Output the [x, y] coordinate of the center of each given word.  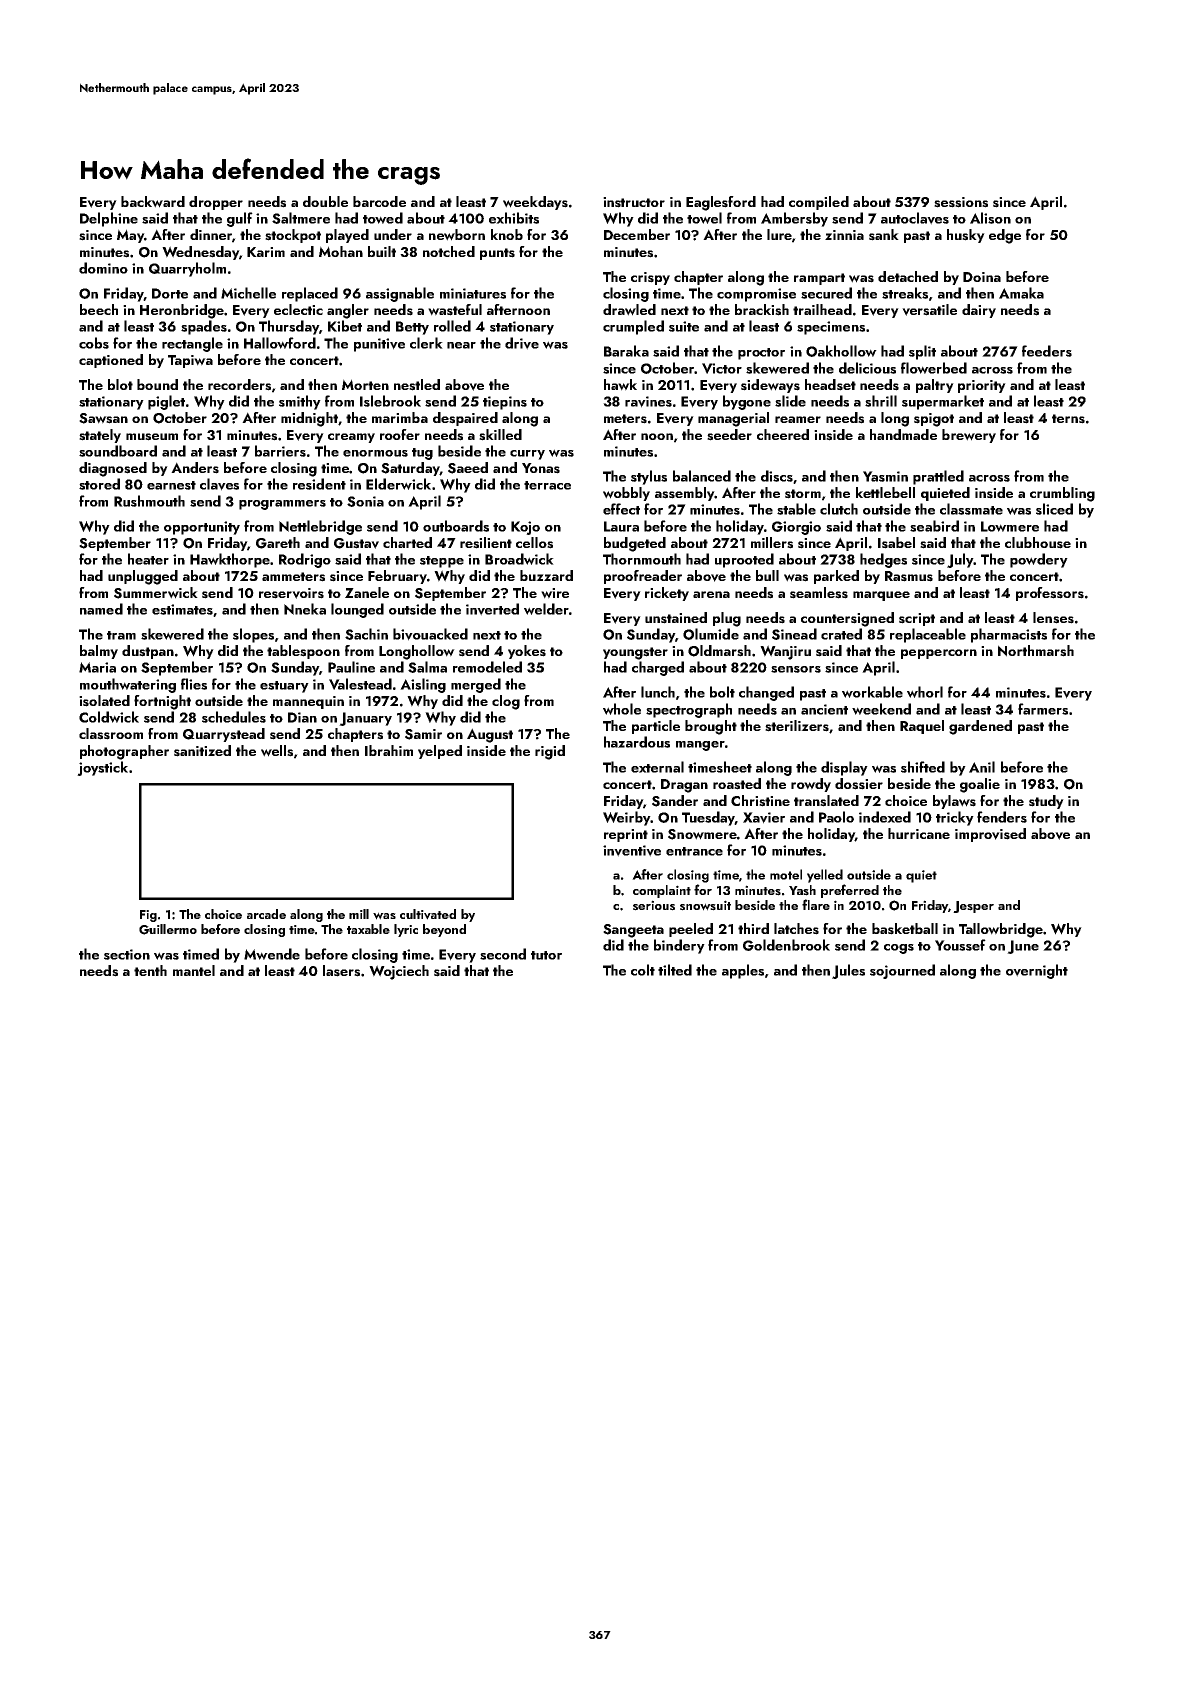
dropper [216, 203]
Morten [365, 384]
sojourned [902, 971]
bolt [722, 692]
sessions [961, 202]
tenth [150, 970]
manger [700, 746]
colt [643, 970]
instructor [634, 202]
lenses [1053, 618]
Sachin [366, 634]
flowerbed [934, 368]
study [1046, 802]
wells [277, 751]
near [461, 345]
